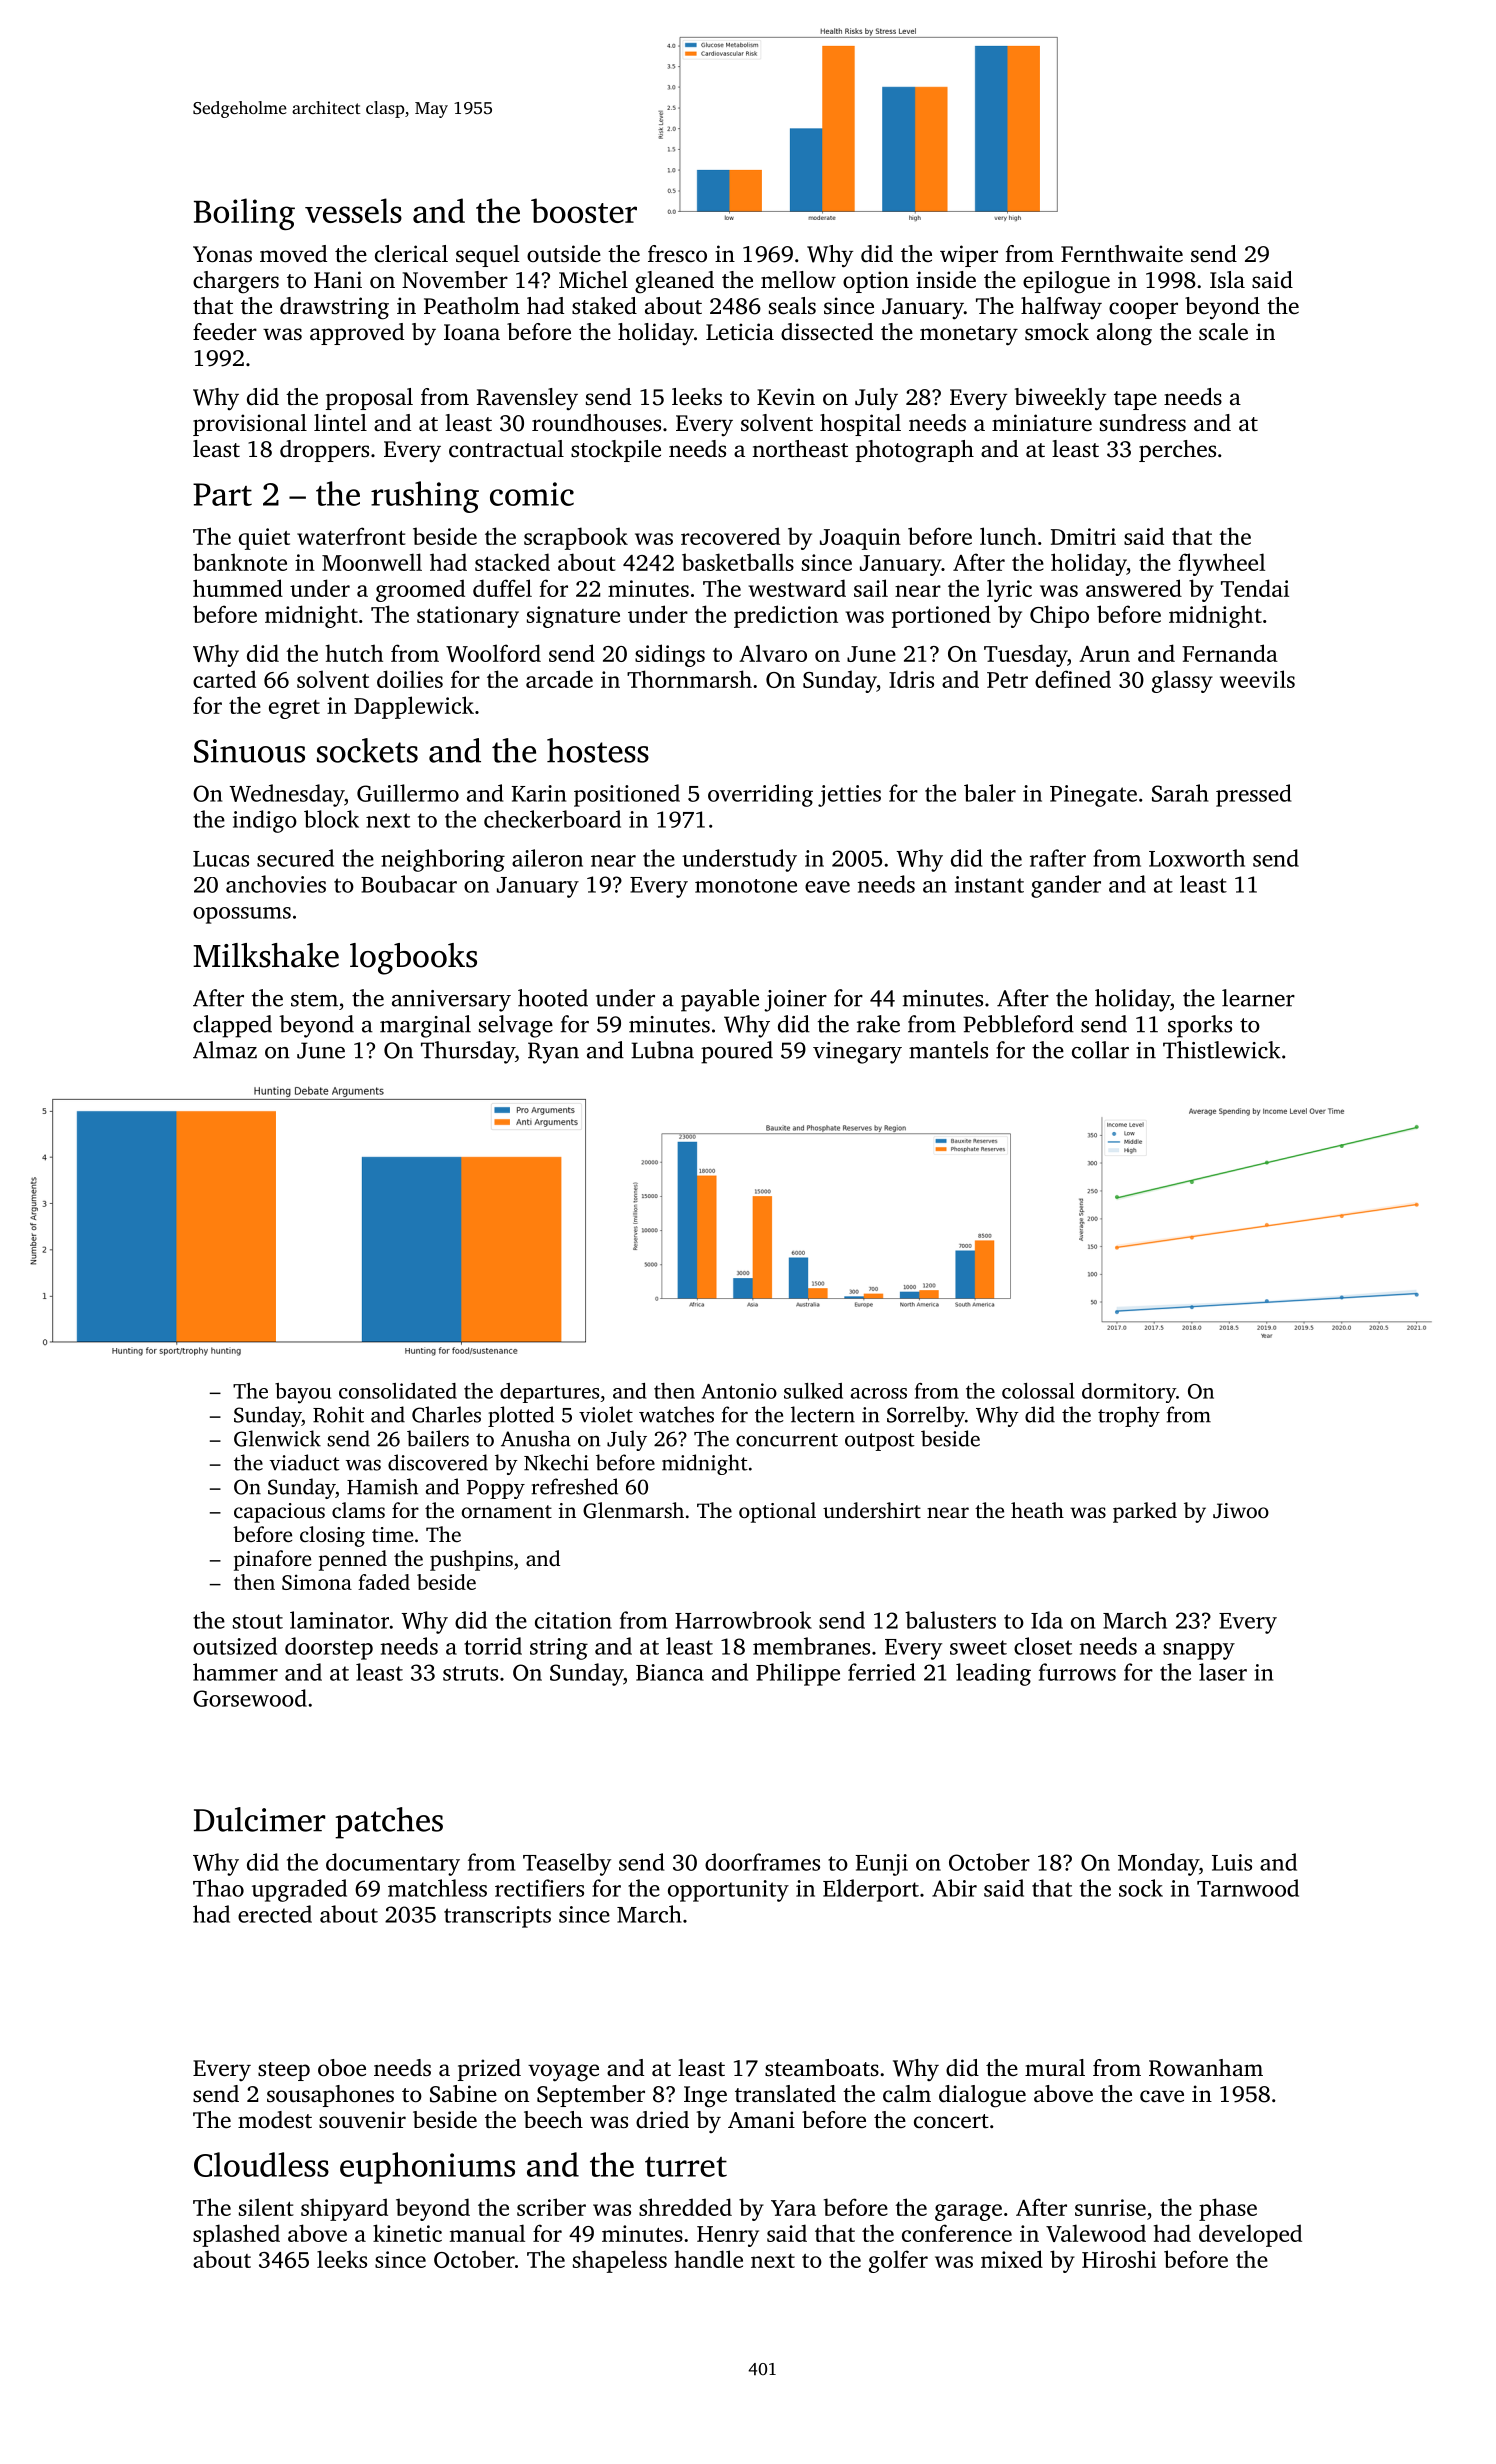 The height and width of the screenshot is (2464, 1496). Describe the element at coordinates (222, 254) in the screenshot. I see `Yonas` at that location.
